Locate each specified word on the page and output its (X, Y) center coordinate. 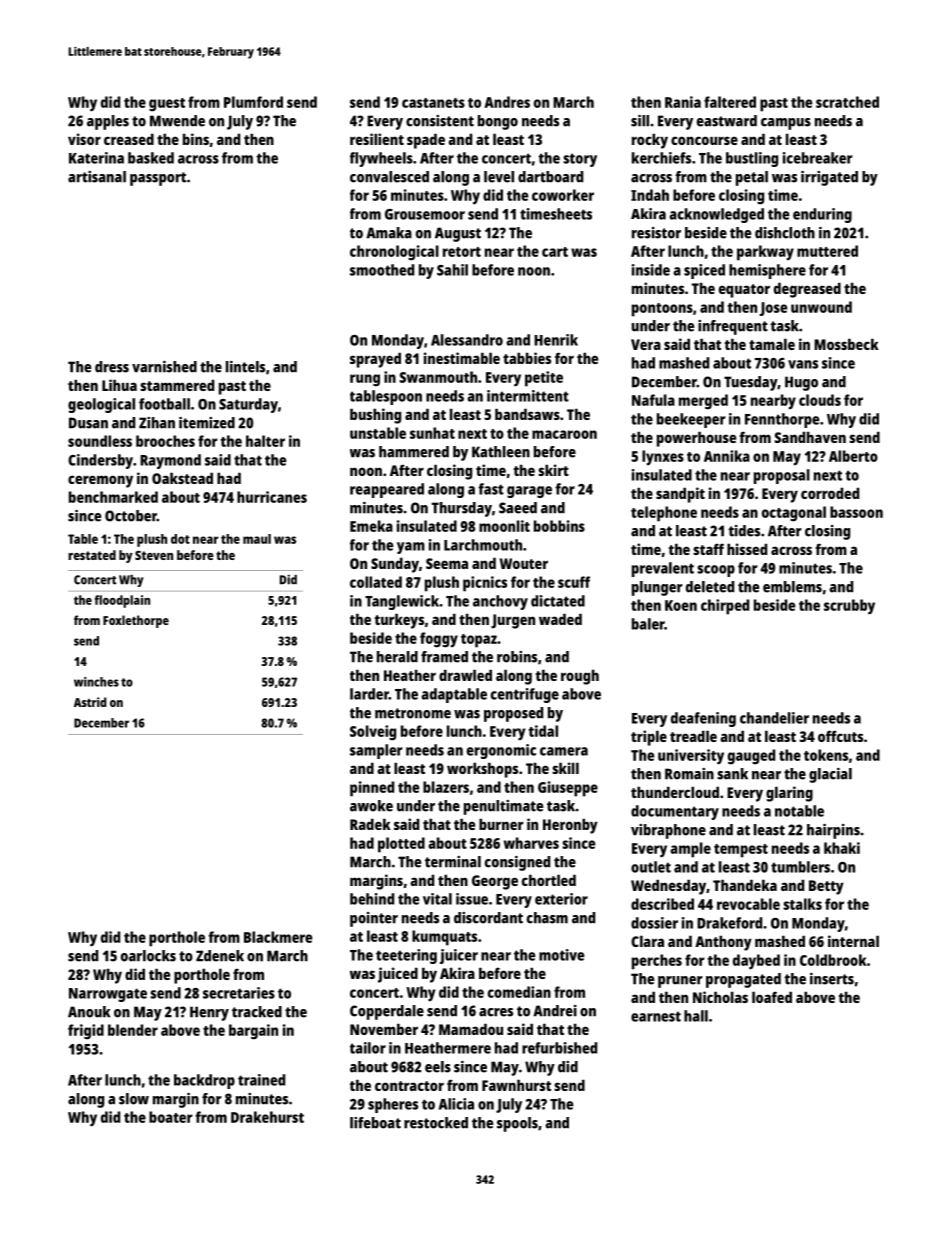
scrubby (849, 607)
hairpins (833, 831)
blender (133, 1030)
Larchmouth (483, 545)
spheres (393, 1105)
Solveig (373, 733)
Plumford (253, 102)
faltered (730, 102)
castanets (433, 103)
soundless (100, 441)
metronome (413, 713)
